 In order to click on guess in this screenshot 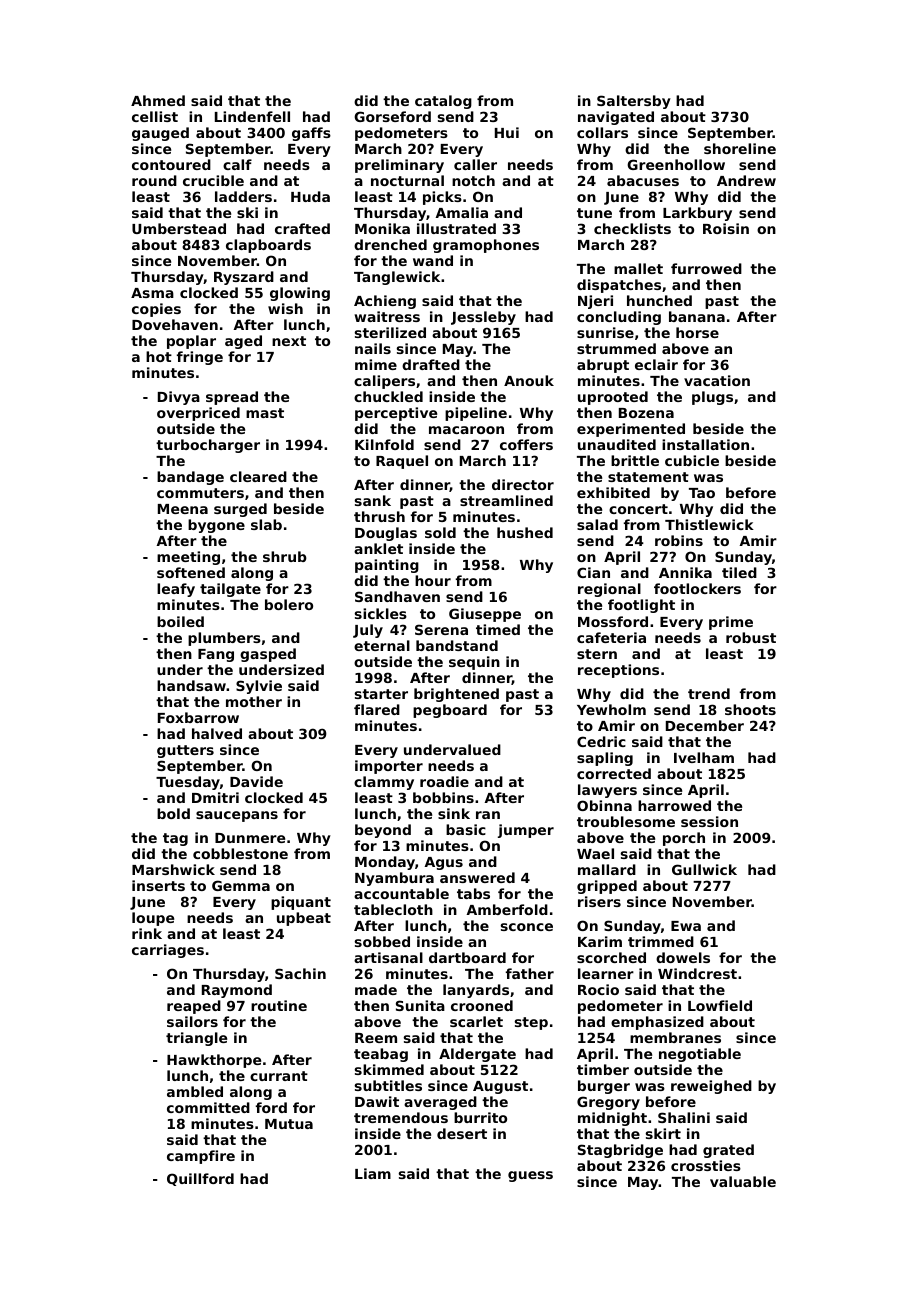, I will do `click(530, 1176)`.
